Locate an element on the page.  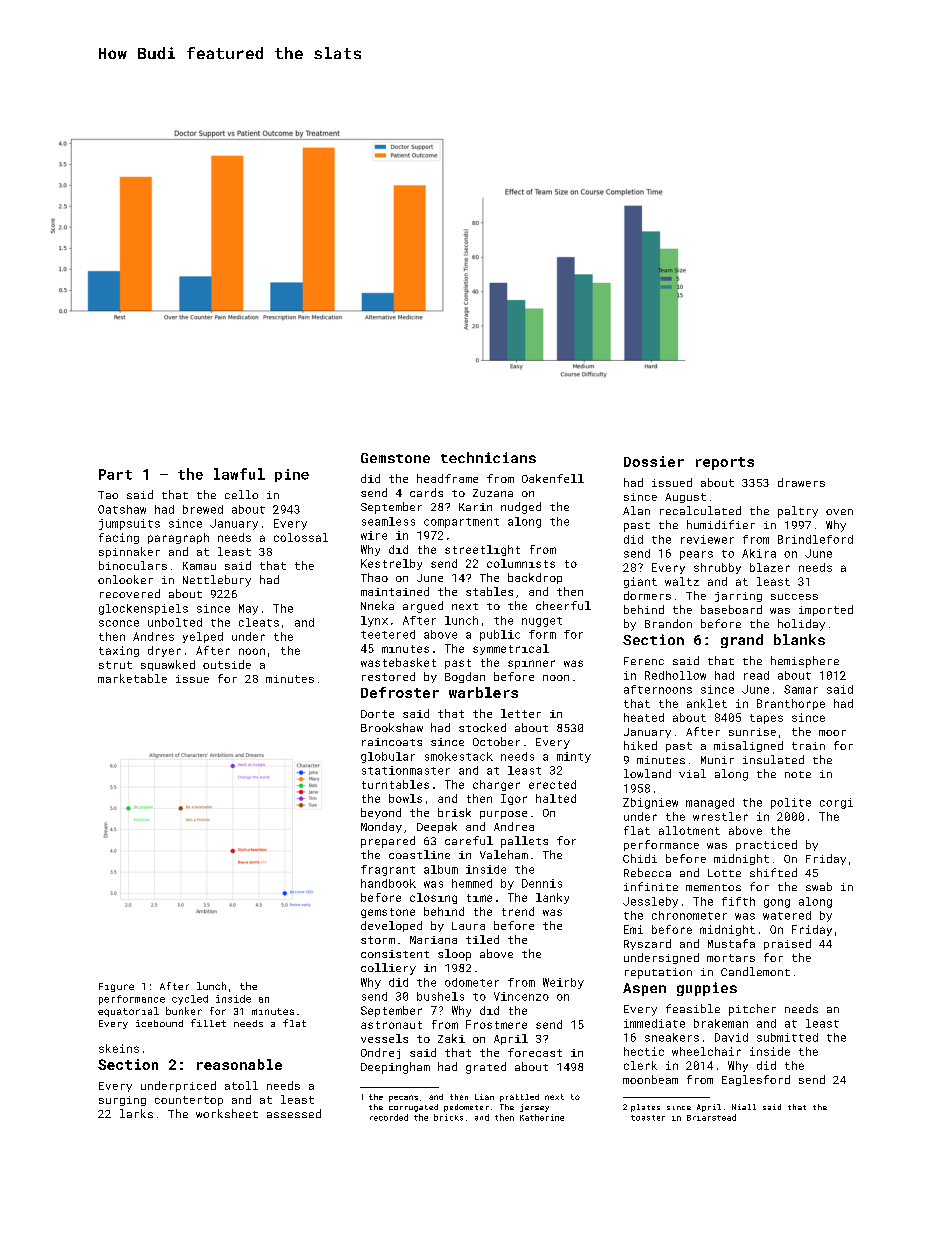
hiked is located at coordinates (640, 745).
